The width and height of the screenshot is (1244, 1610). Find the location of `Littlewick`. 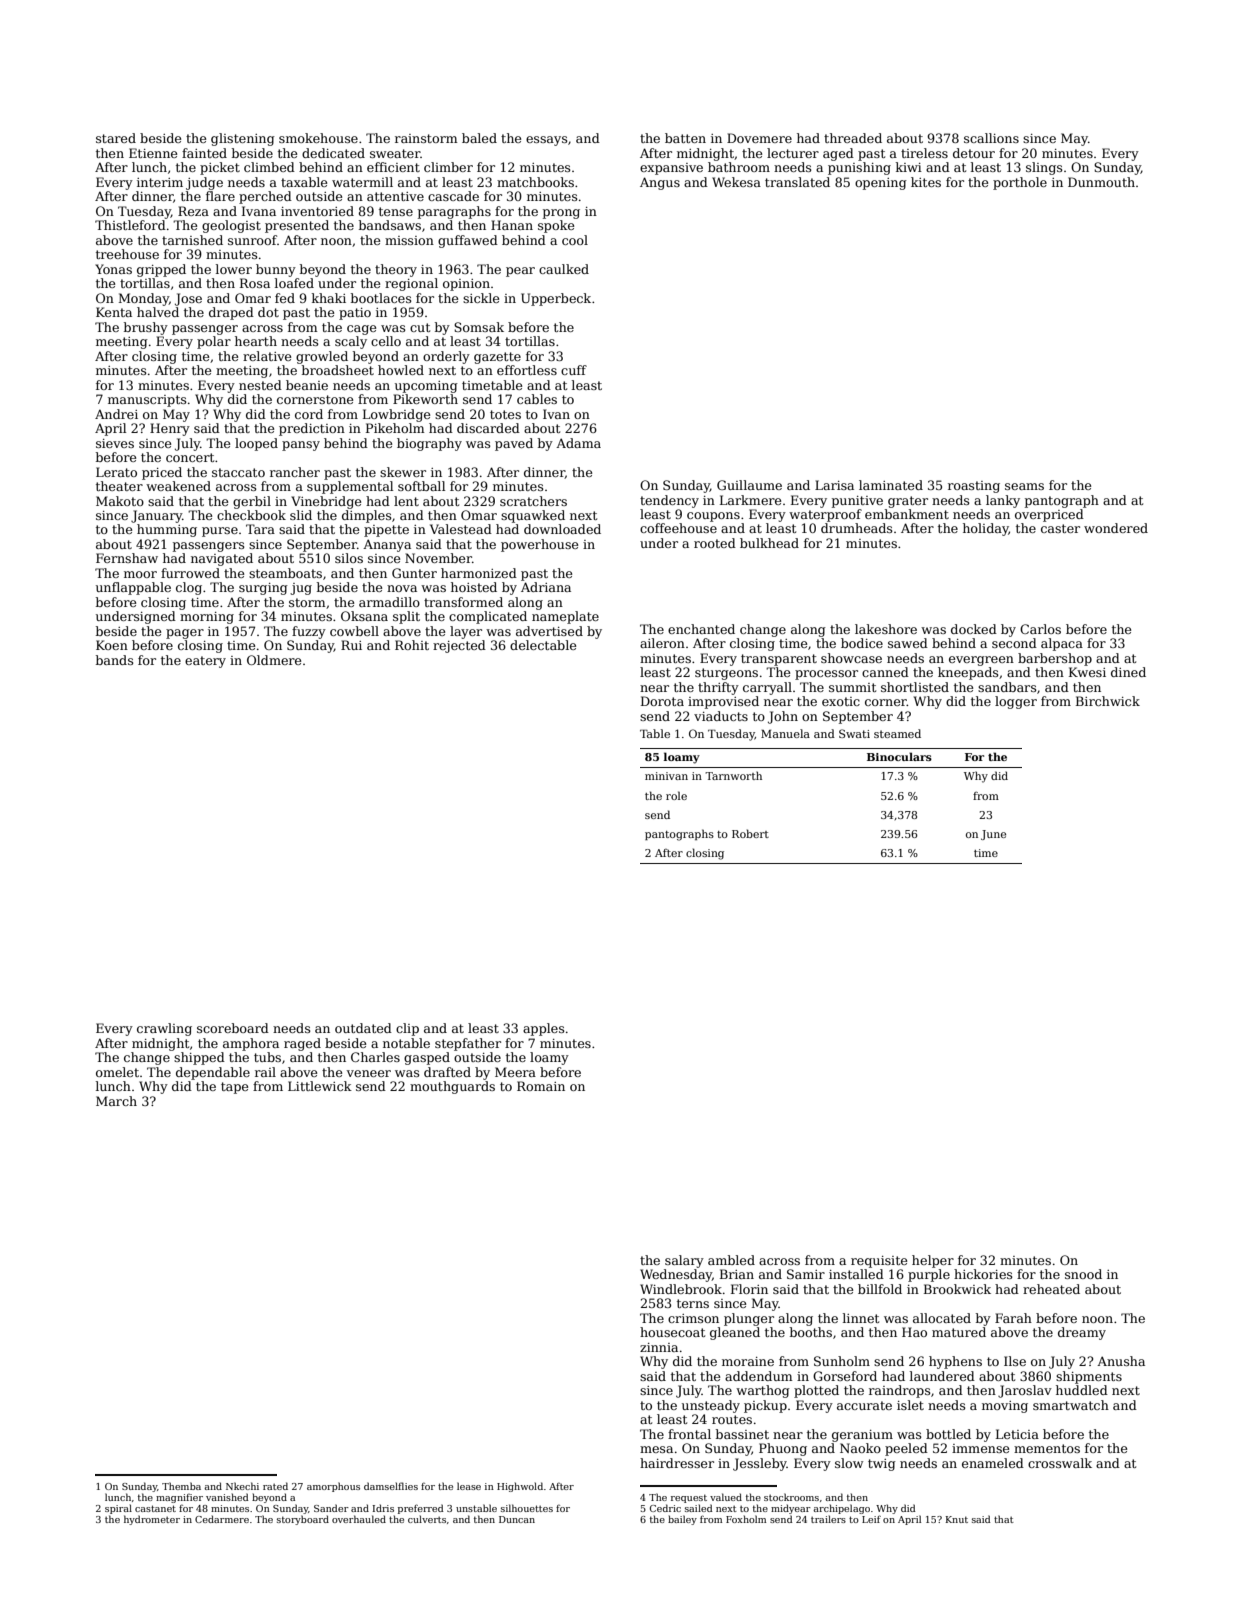

Littlewick is located at coordinates (320, 1086).
